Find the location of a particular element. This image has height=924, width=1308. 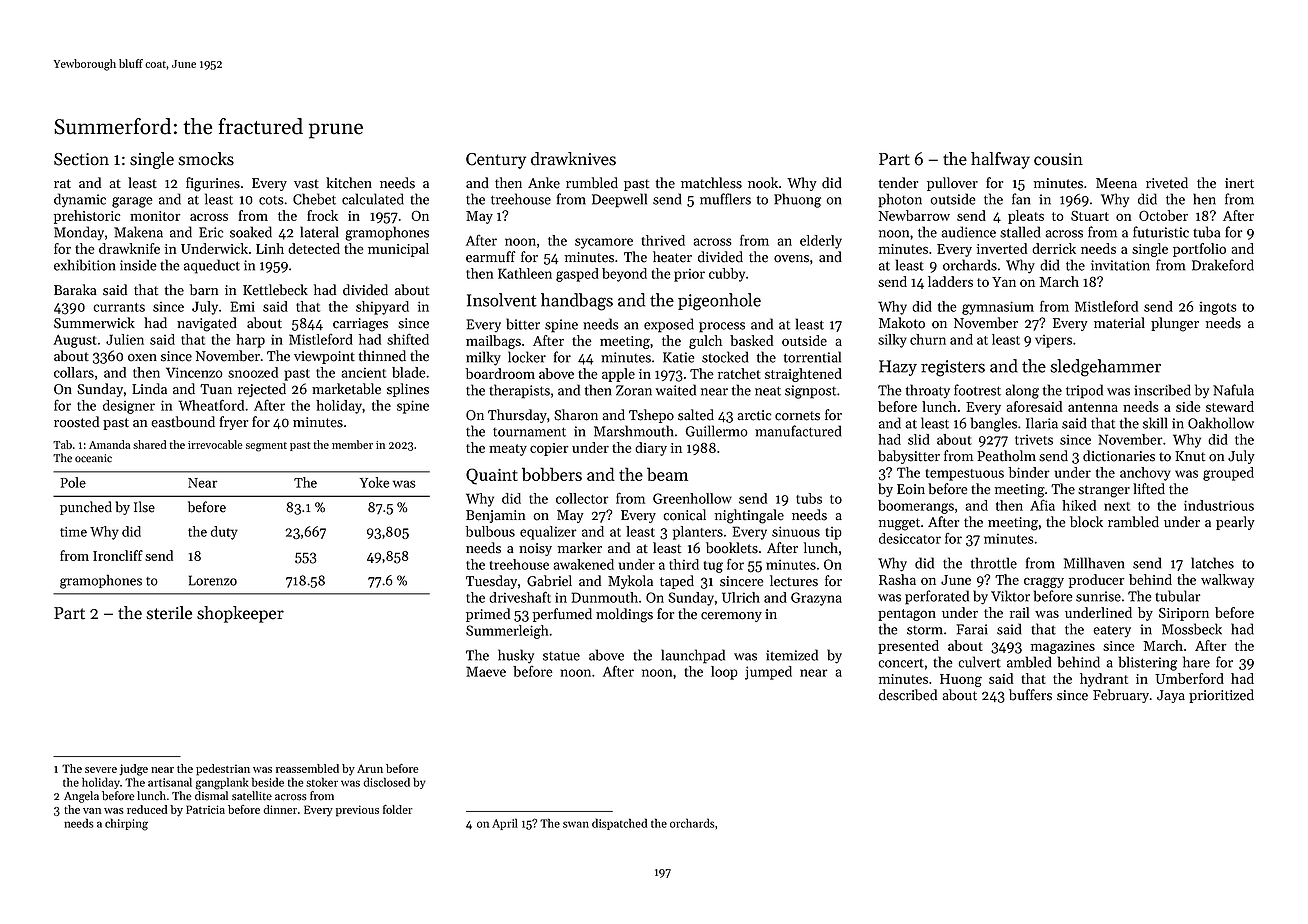

vipers is located at coordinates (1053, 341).
